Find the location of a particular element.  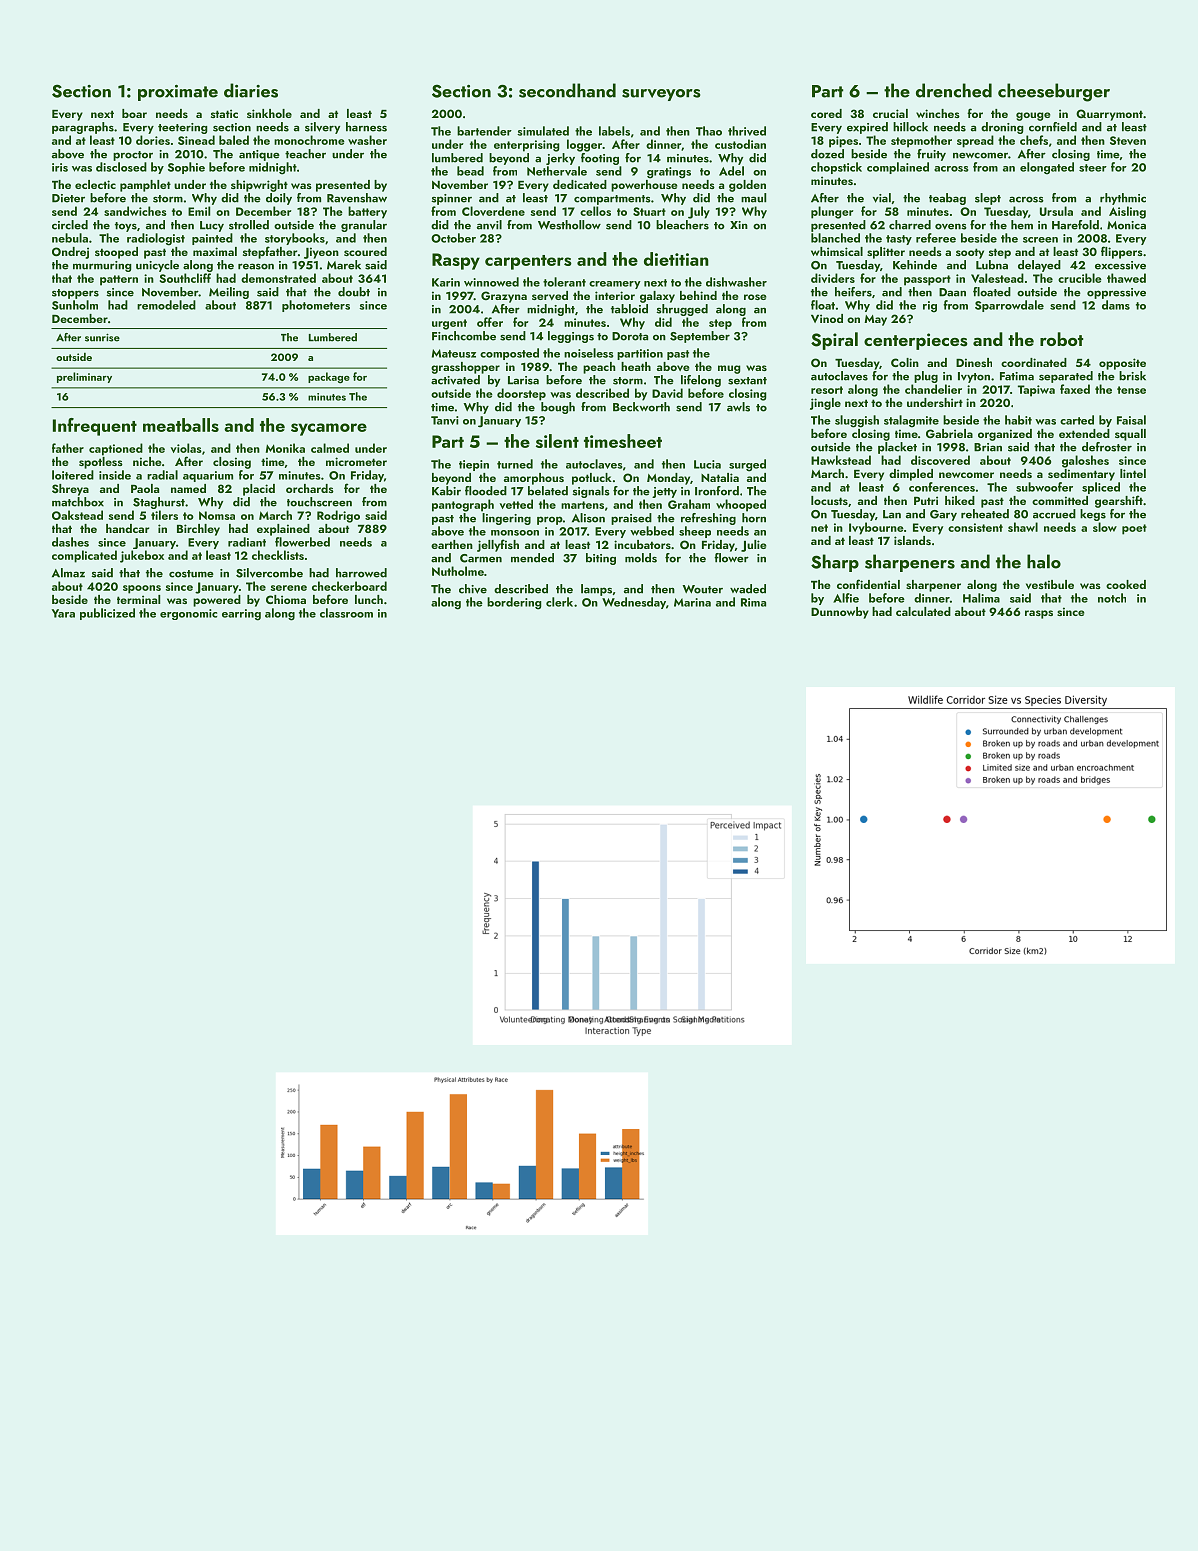

proximate is located at coordinates (178, 93).
